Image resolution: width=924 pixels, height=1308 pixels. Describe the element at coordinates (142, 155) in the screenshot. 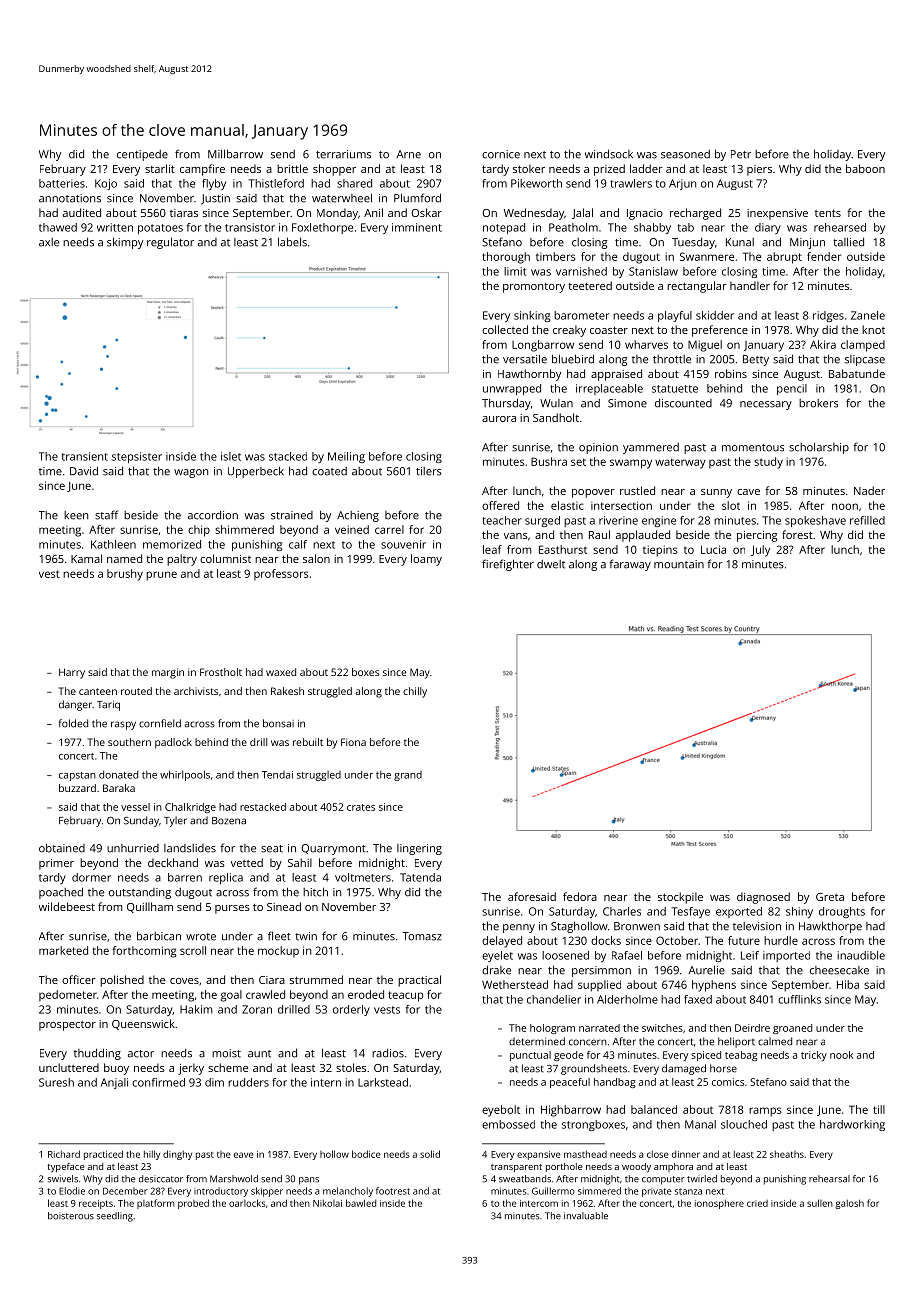

I see `centipede` at that location.
